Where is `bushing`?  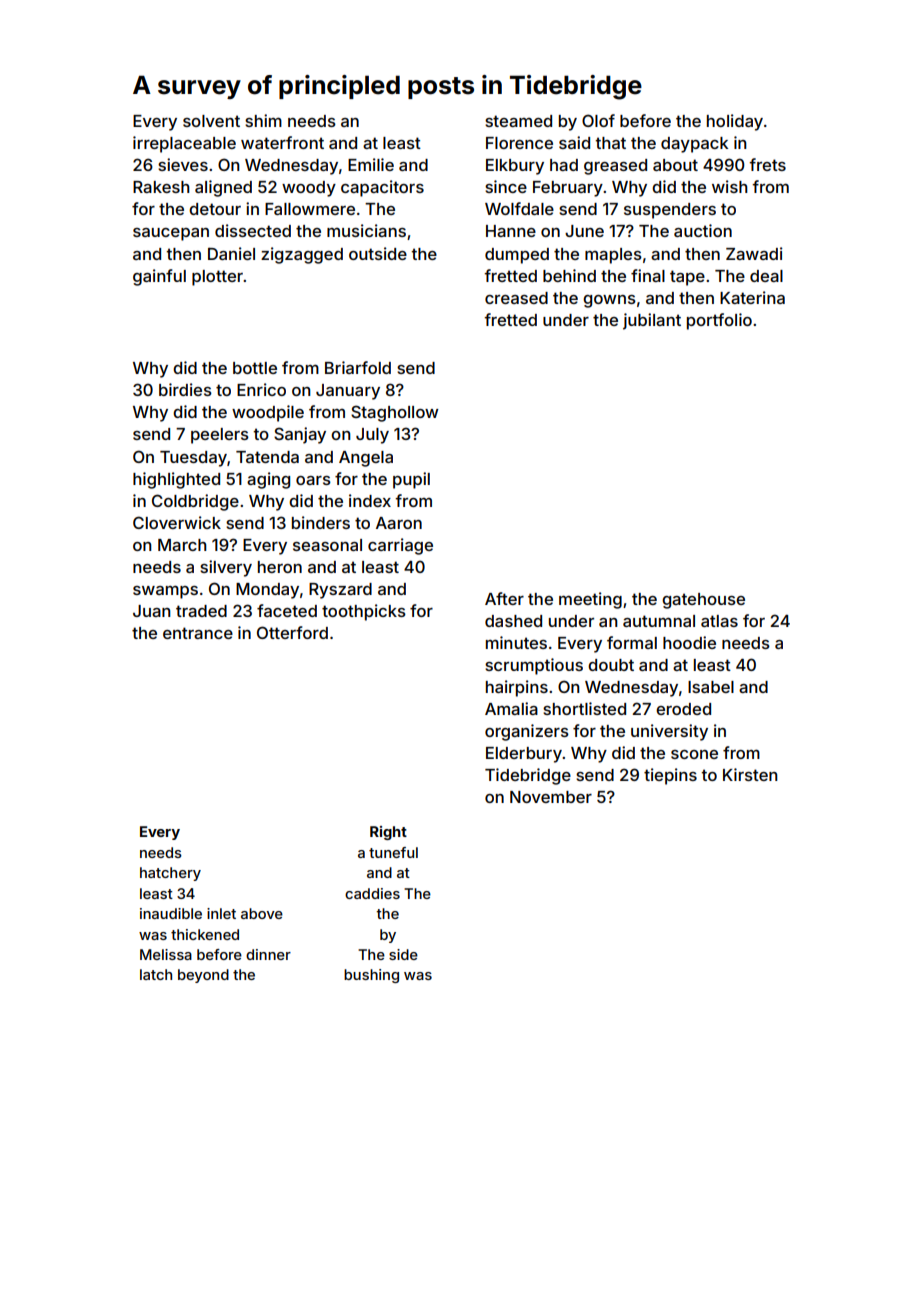 bushing is located at coordinates (371, 976).
